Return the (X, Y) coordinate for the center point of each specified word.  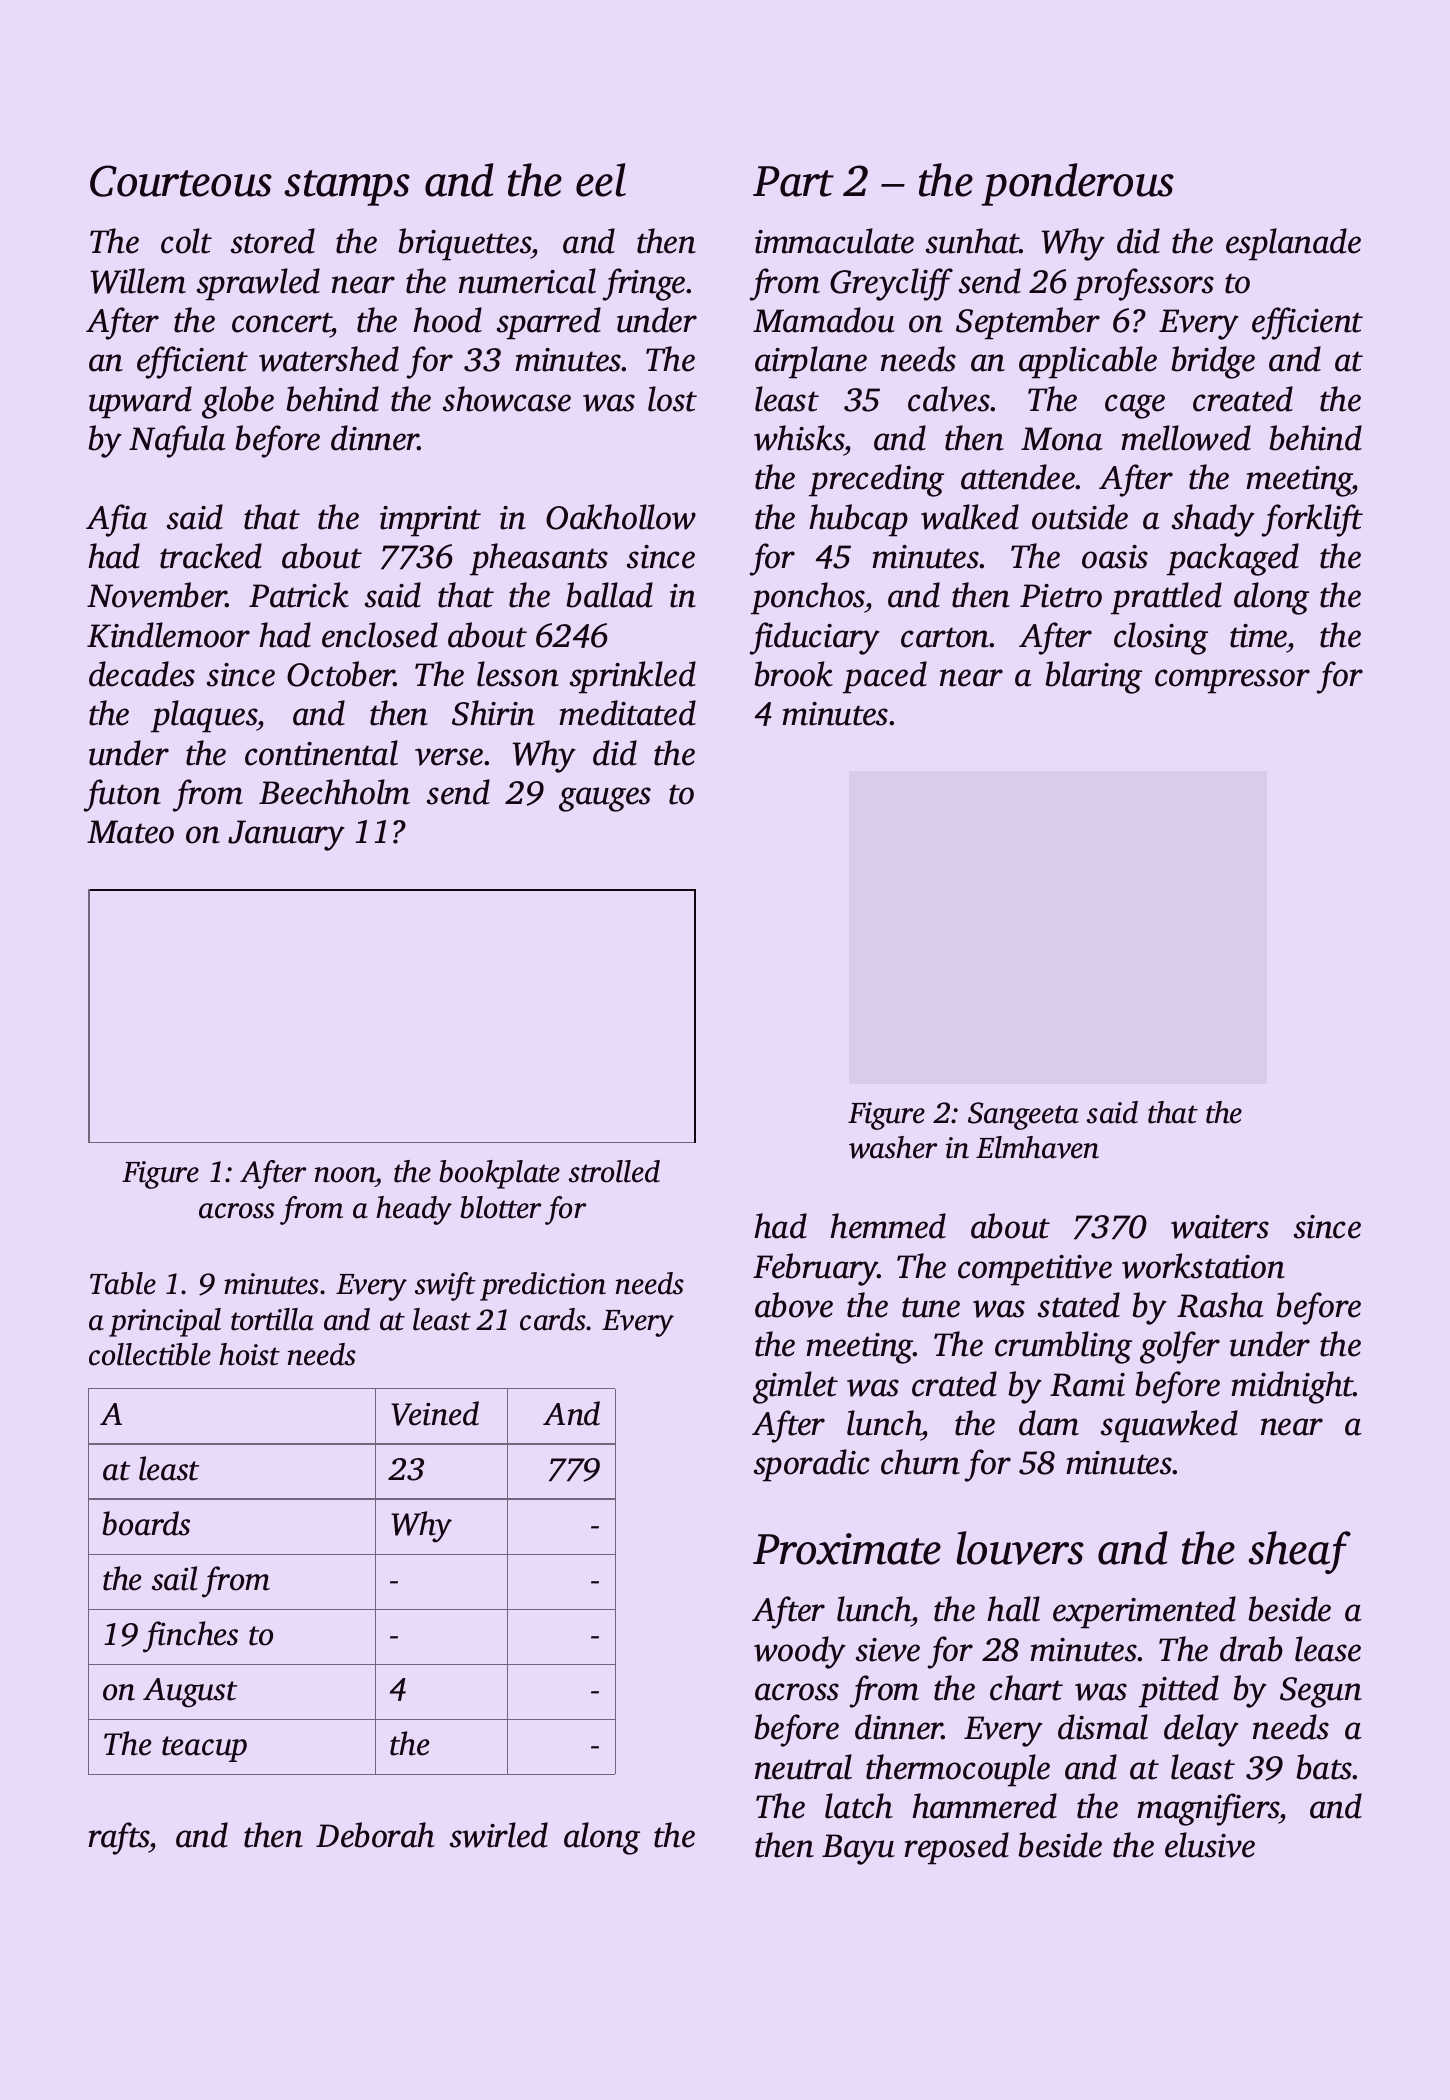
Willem (138, 281)
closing (1161, 638)
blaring (1093, 677)
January (286, 835)
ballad (609, 595)
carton (945, 637)
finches (190, 1637)
